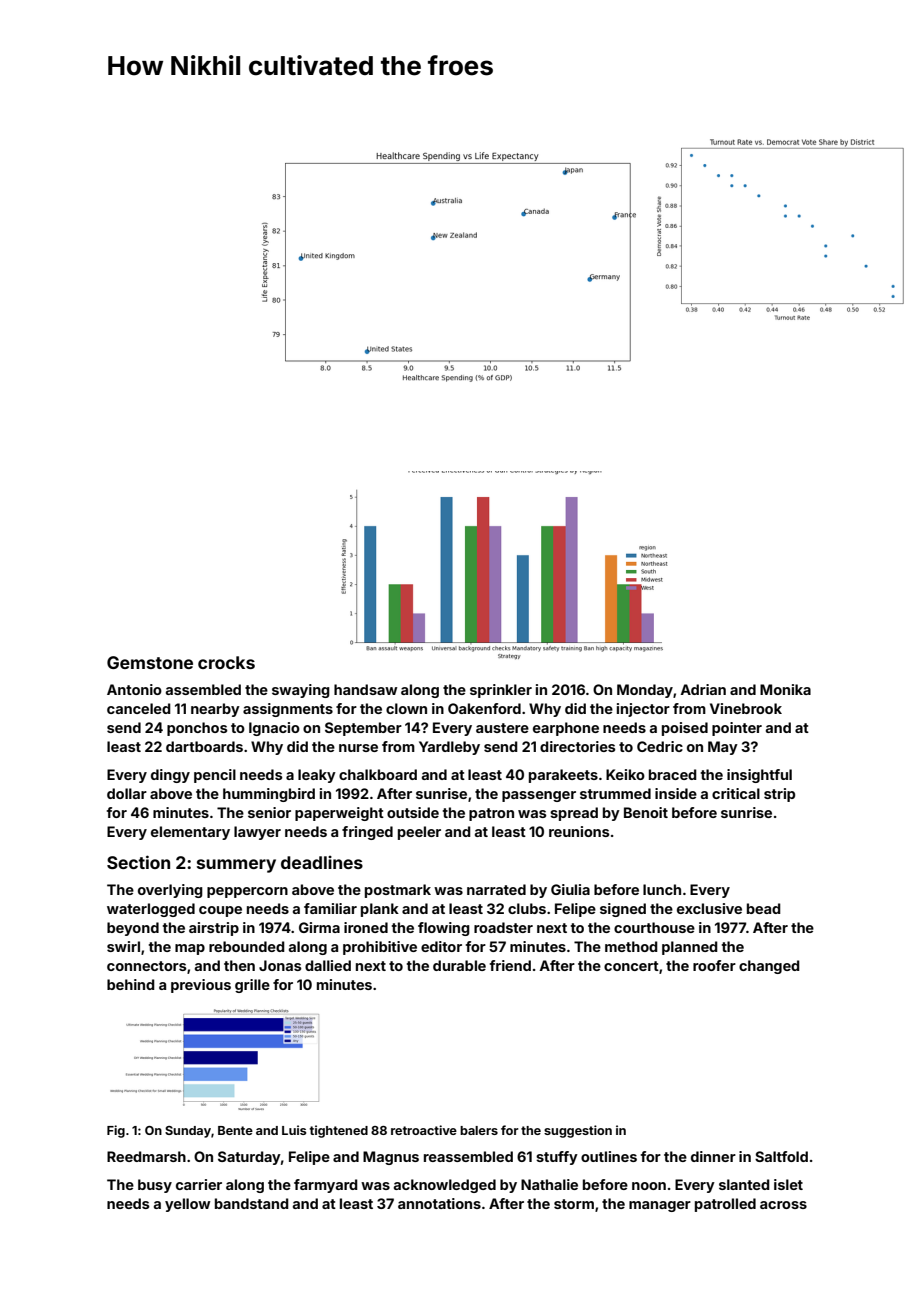  Describe the element at coordinates (138, 862) in the document. I see `Section` at that location.
